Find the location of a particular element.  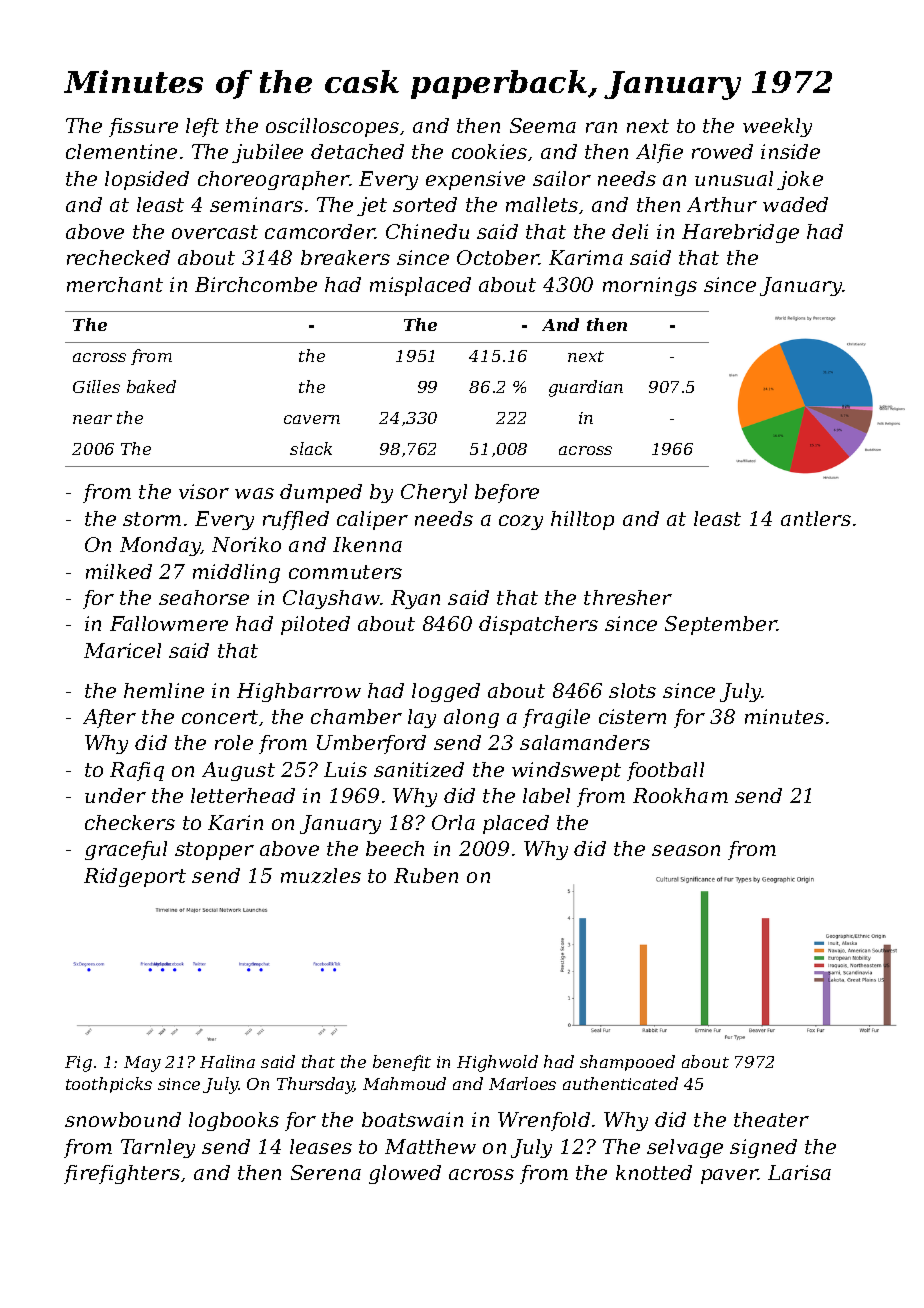

sailor is located at coordinates (562, 178).
